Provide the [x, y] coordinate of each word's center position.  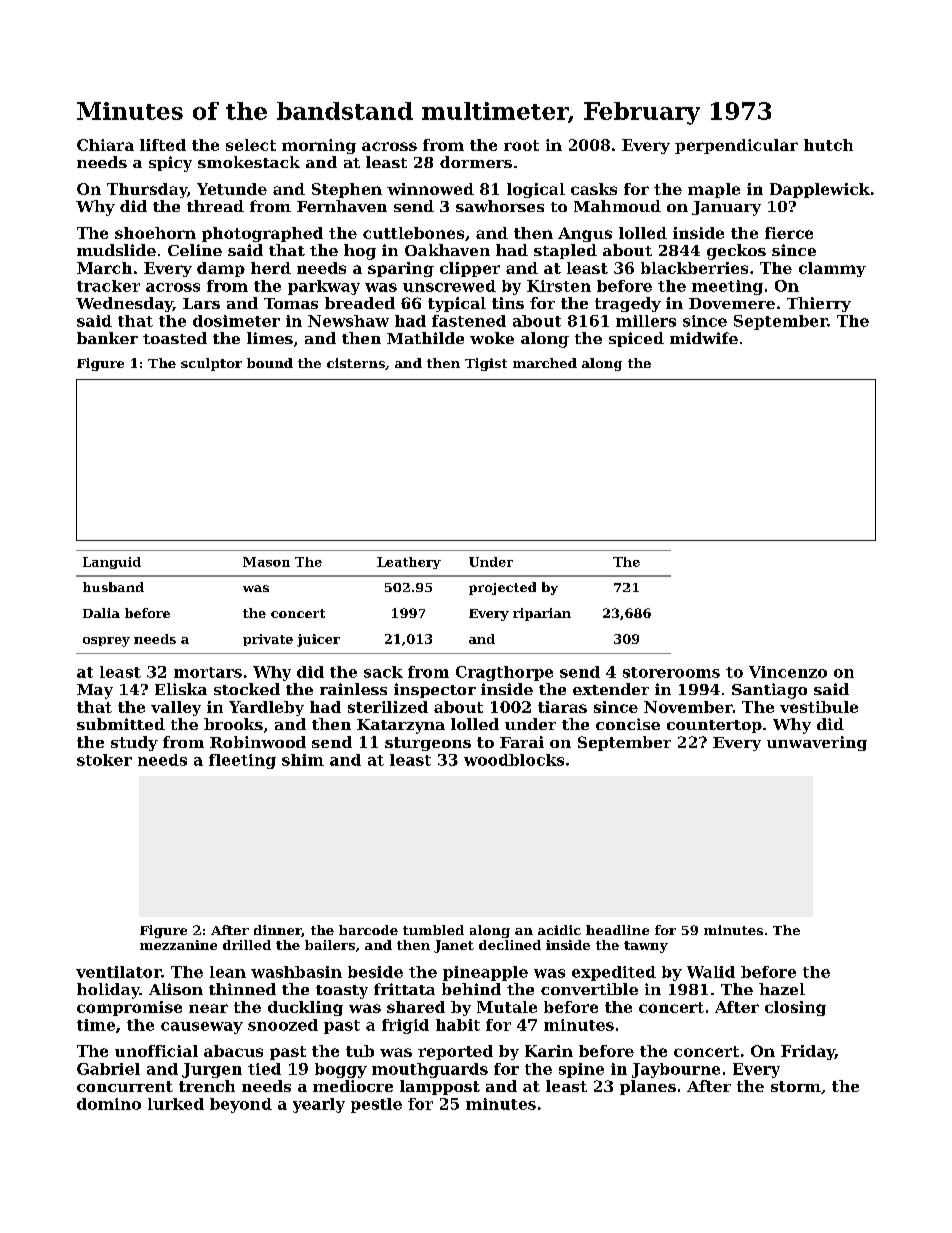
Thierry [819, 304]
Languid [112, 563]
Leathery [409, 563]
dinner [278, 931]
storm [796, 1086]
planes [648, 1087]
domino [109, 1104]
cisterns [356, 363]
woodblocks [514, 760]
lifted [163, 145]
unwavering [817, 743]
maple [714, 190]
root [521, 145]
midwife [704, 338]
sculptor [211, 364]
